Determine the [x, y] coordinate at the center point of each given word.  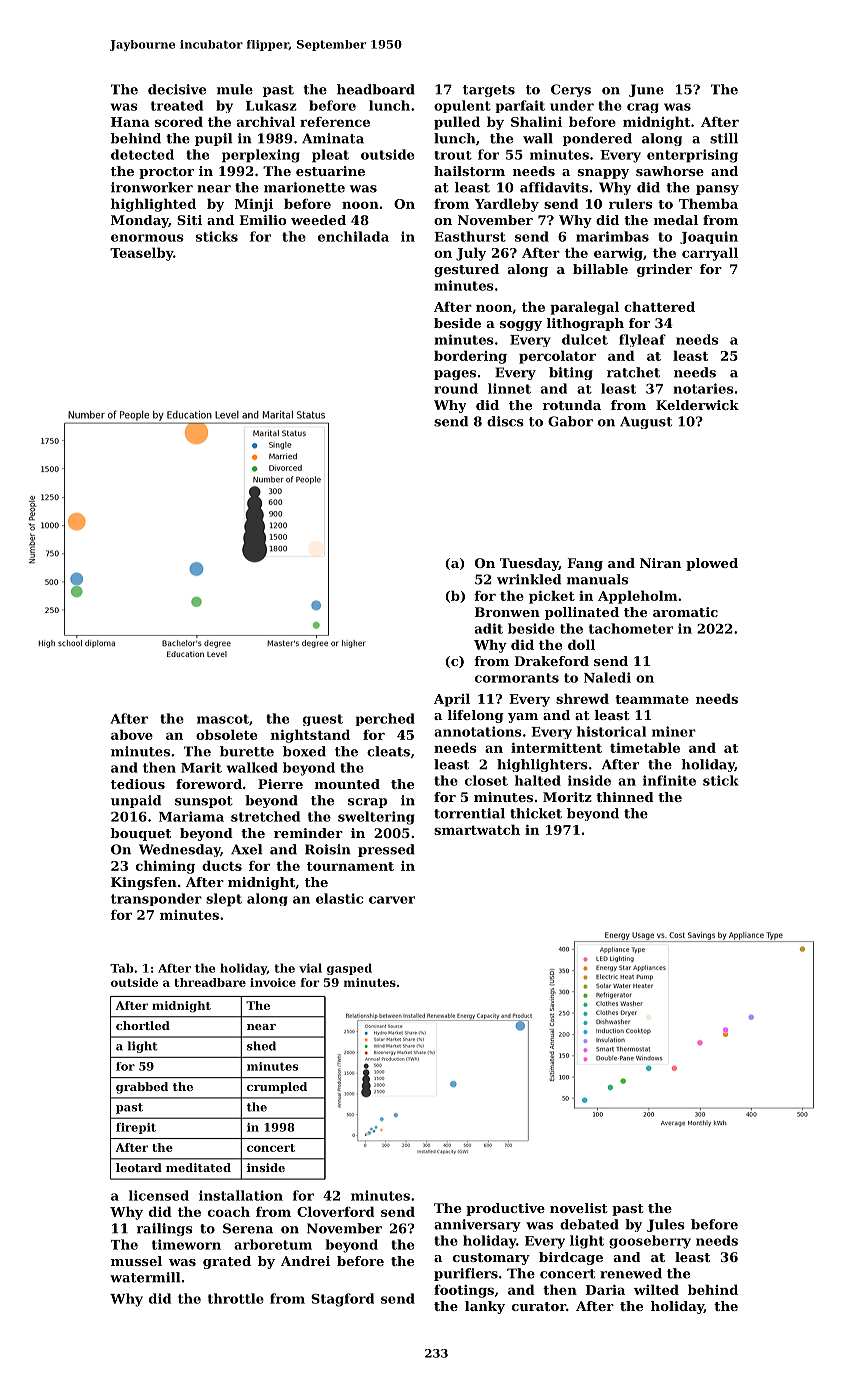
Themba [708, 203]
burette [247, 751]
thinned [625, 797]
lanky [485, 1307]
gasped [349, 969]
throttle [236, 1298]
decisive [177, 89]
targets [489, 91]
